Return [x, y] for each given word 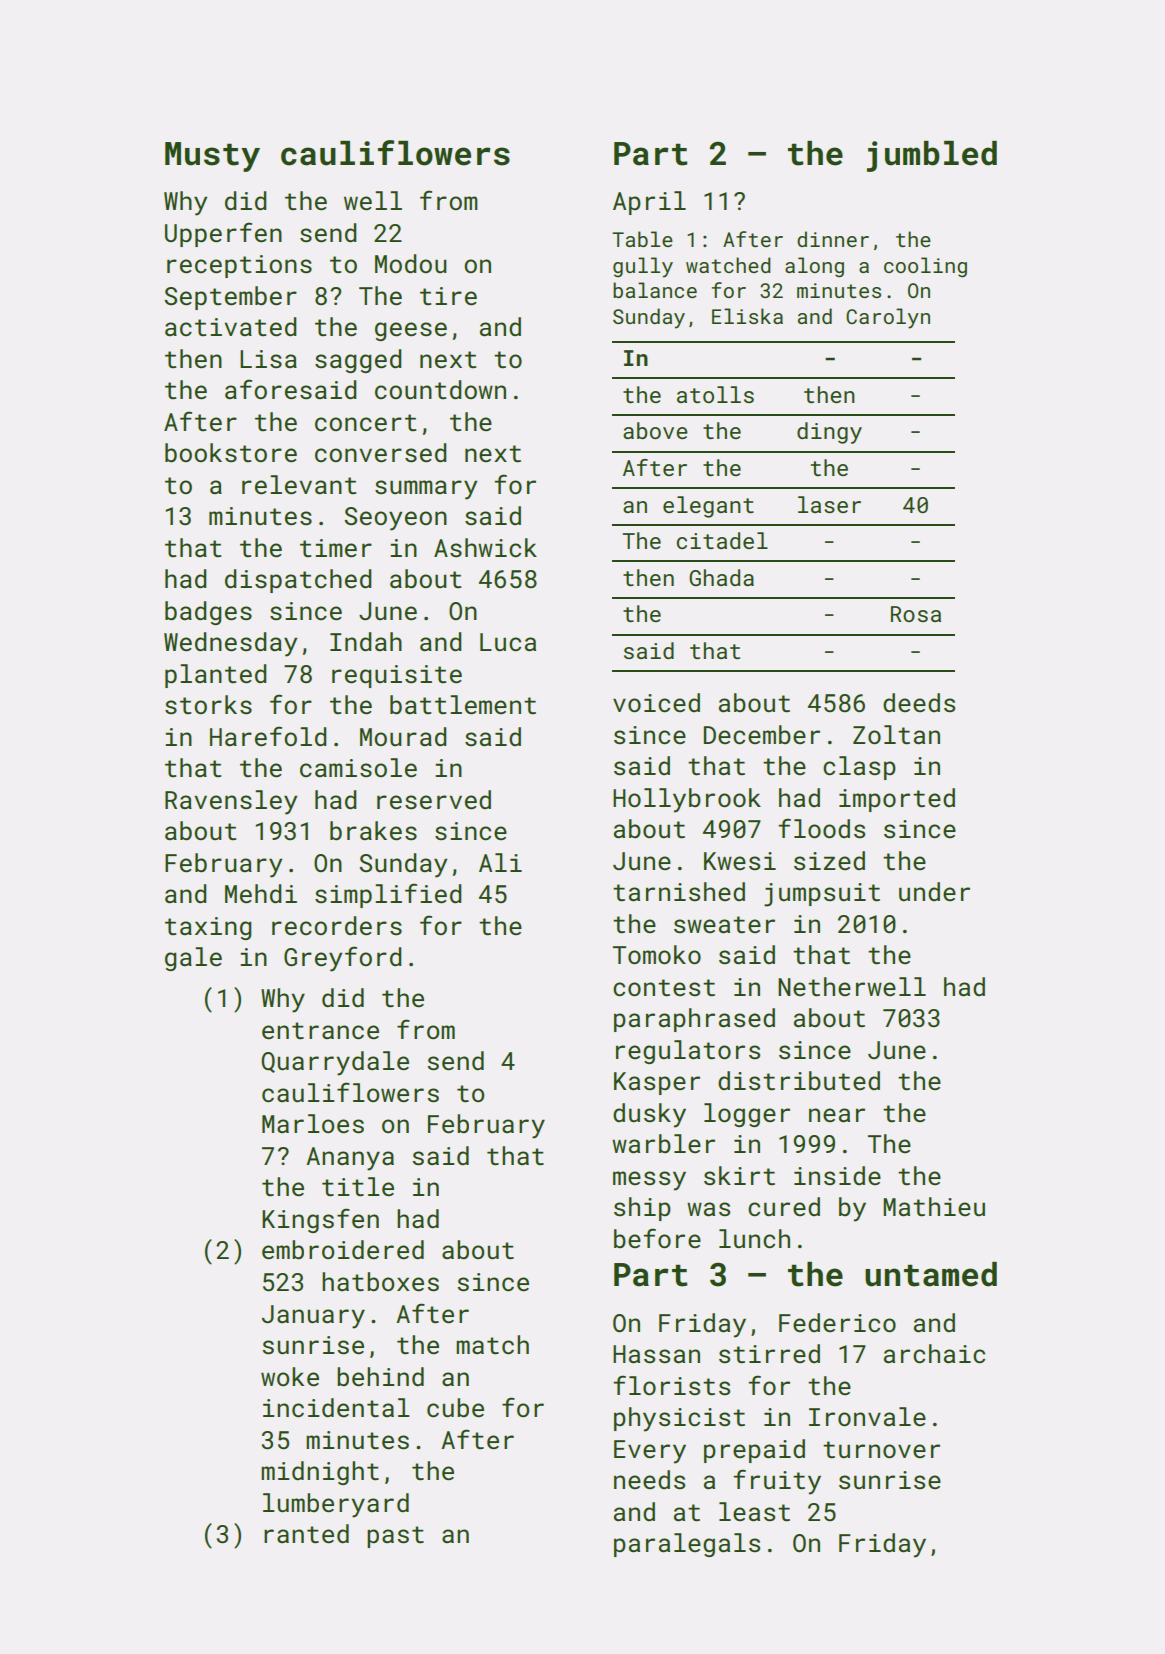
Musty [212, 157]
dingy [829, 433]
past [395, 1537]
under [934, 891]
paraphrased [694, 1020]
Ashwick [485, 548]
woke [290, 1377]
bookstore [231, 453]
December [762, 735]
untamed [931, 1274]
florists [671, 1385]
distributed [799, 1081]
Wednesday [230, 644]
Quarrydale [335, 1063]
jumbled [932, 156]
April [649, 203]
